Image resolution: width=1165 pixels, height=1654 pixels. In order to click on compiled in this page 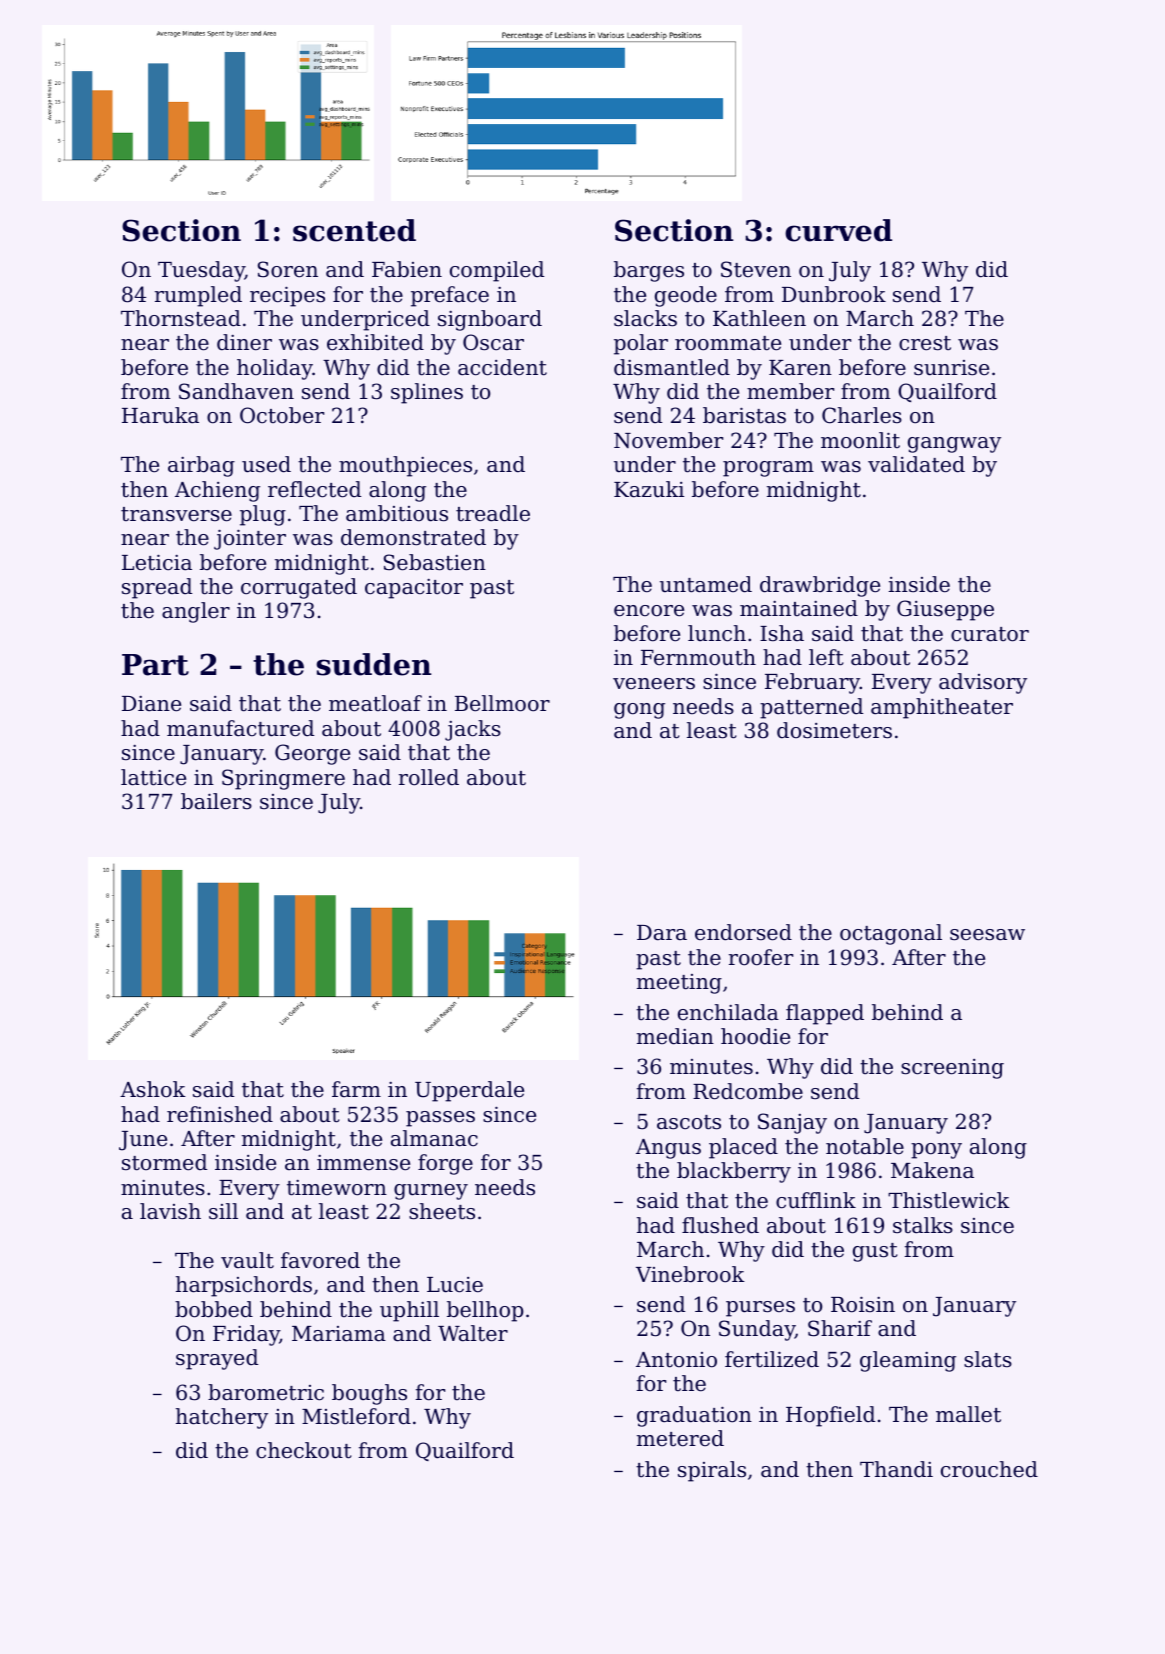, I will do `click(497, 271)`.
